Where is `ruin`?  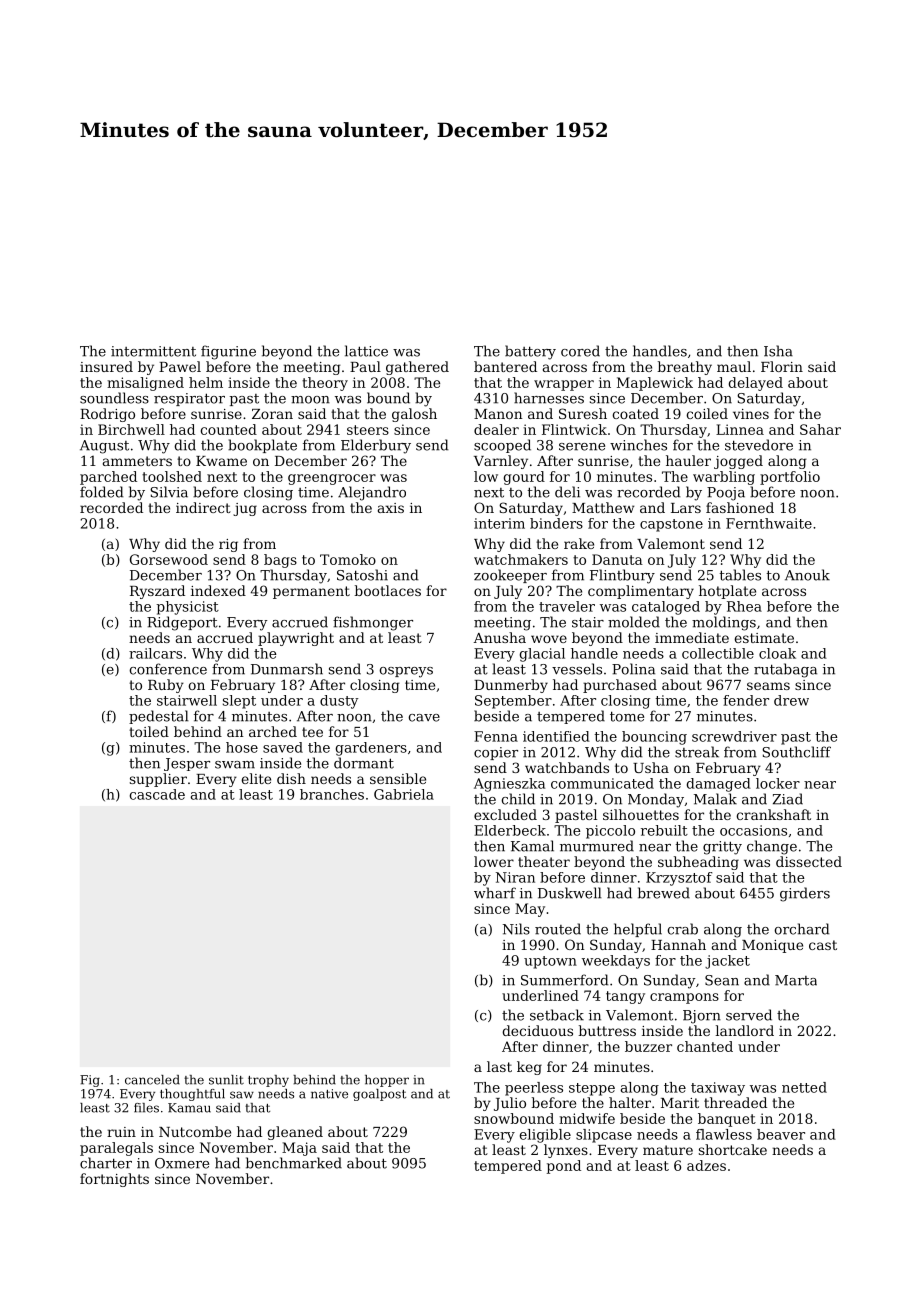
ruin is located at coordinates (121, 1132).
